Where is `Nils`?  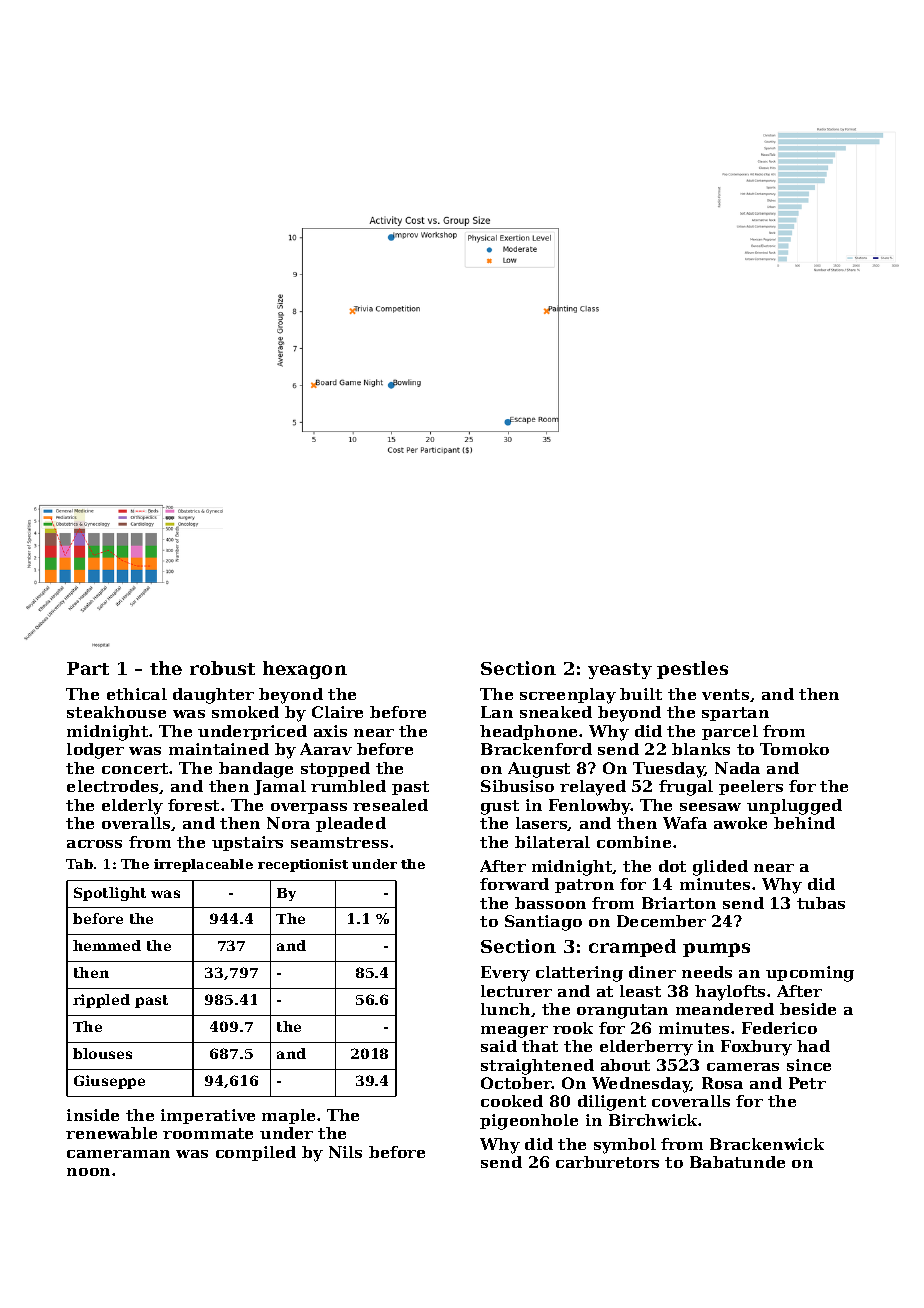
Nils is located at coordinates (345, 1152).
